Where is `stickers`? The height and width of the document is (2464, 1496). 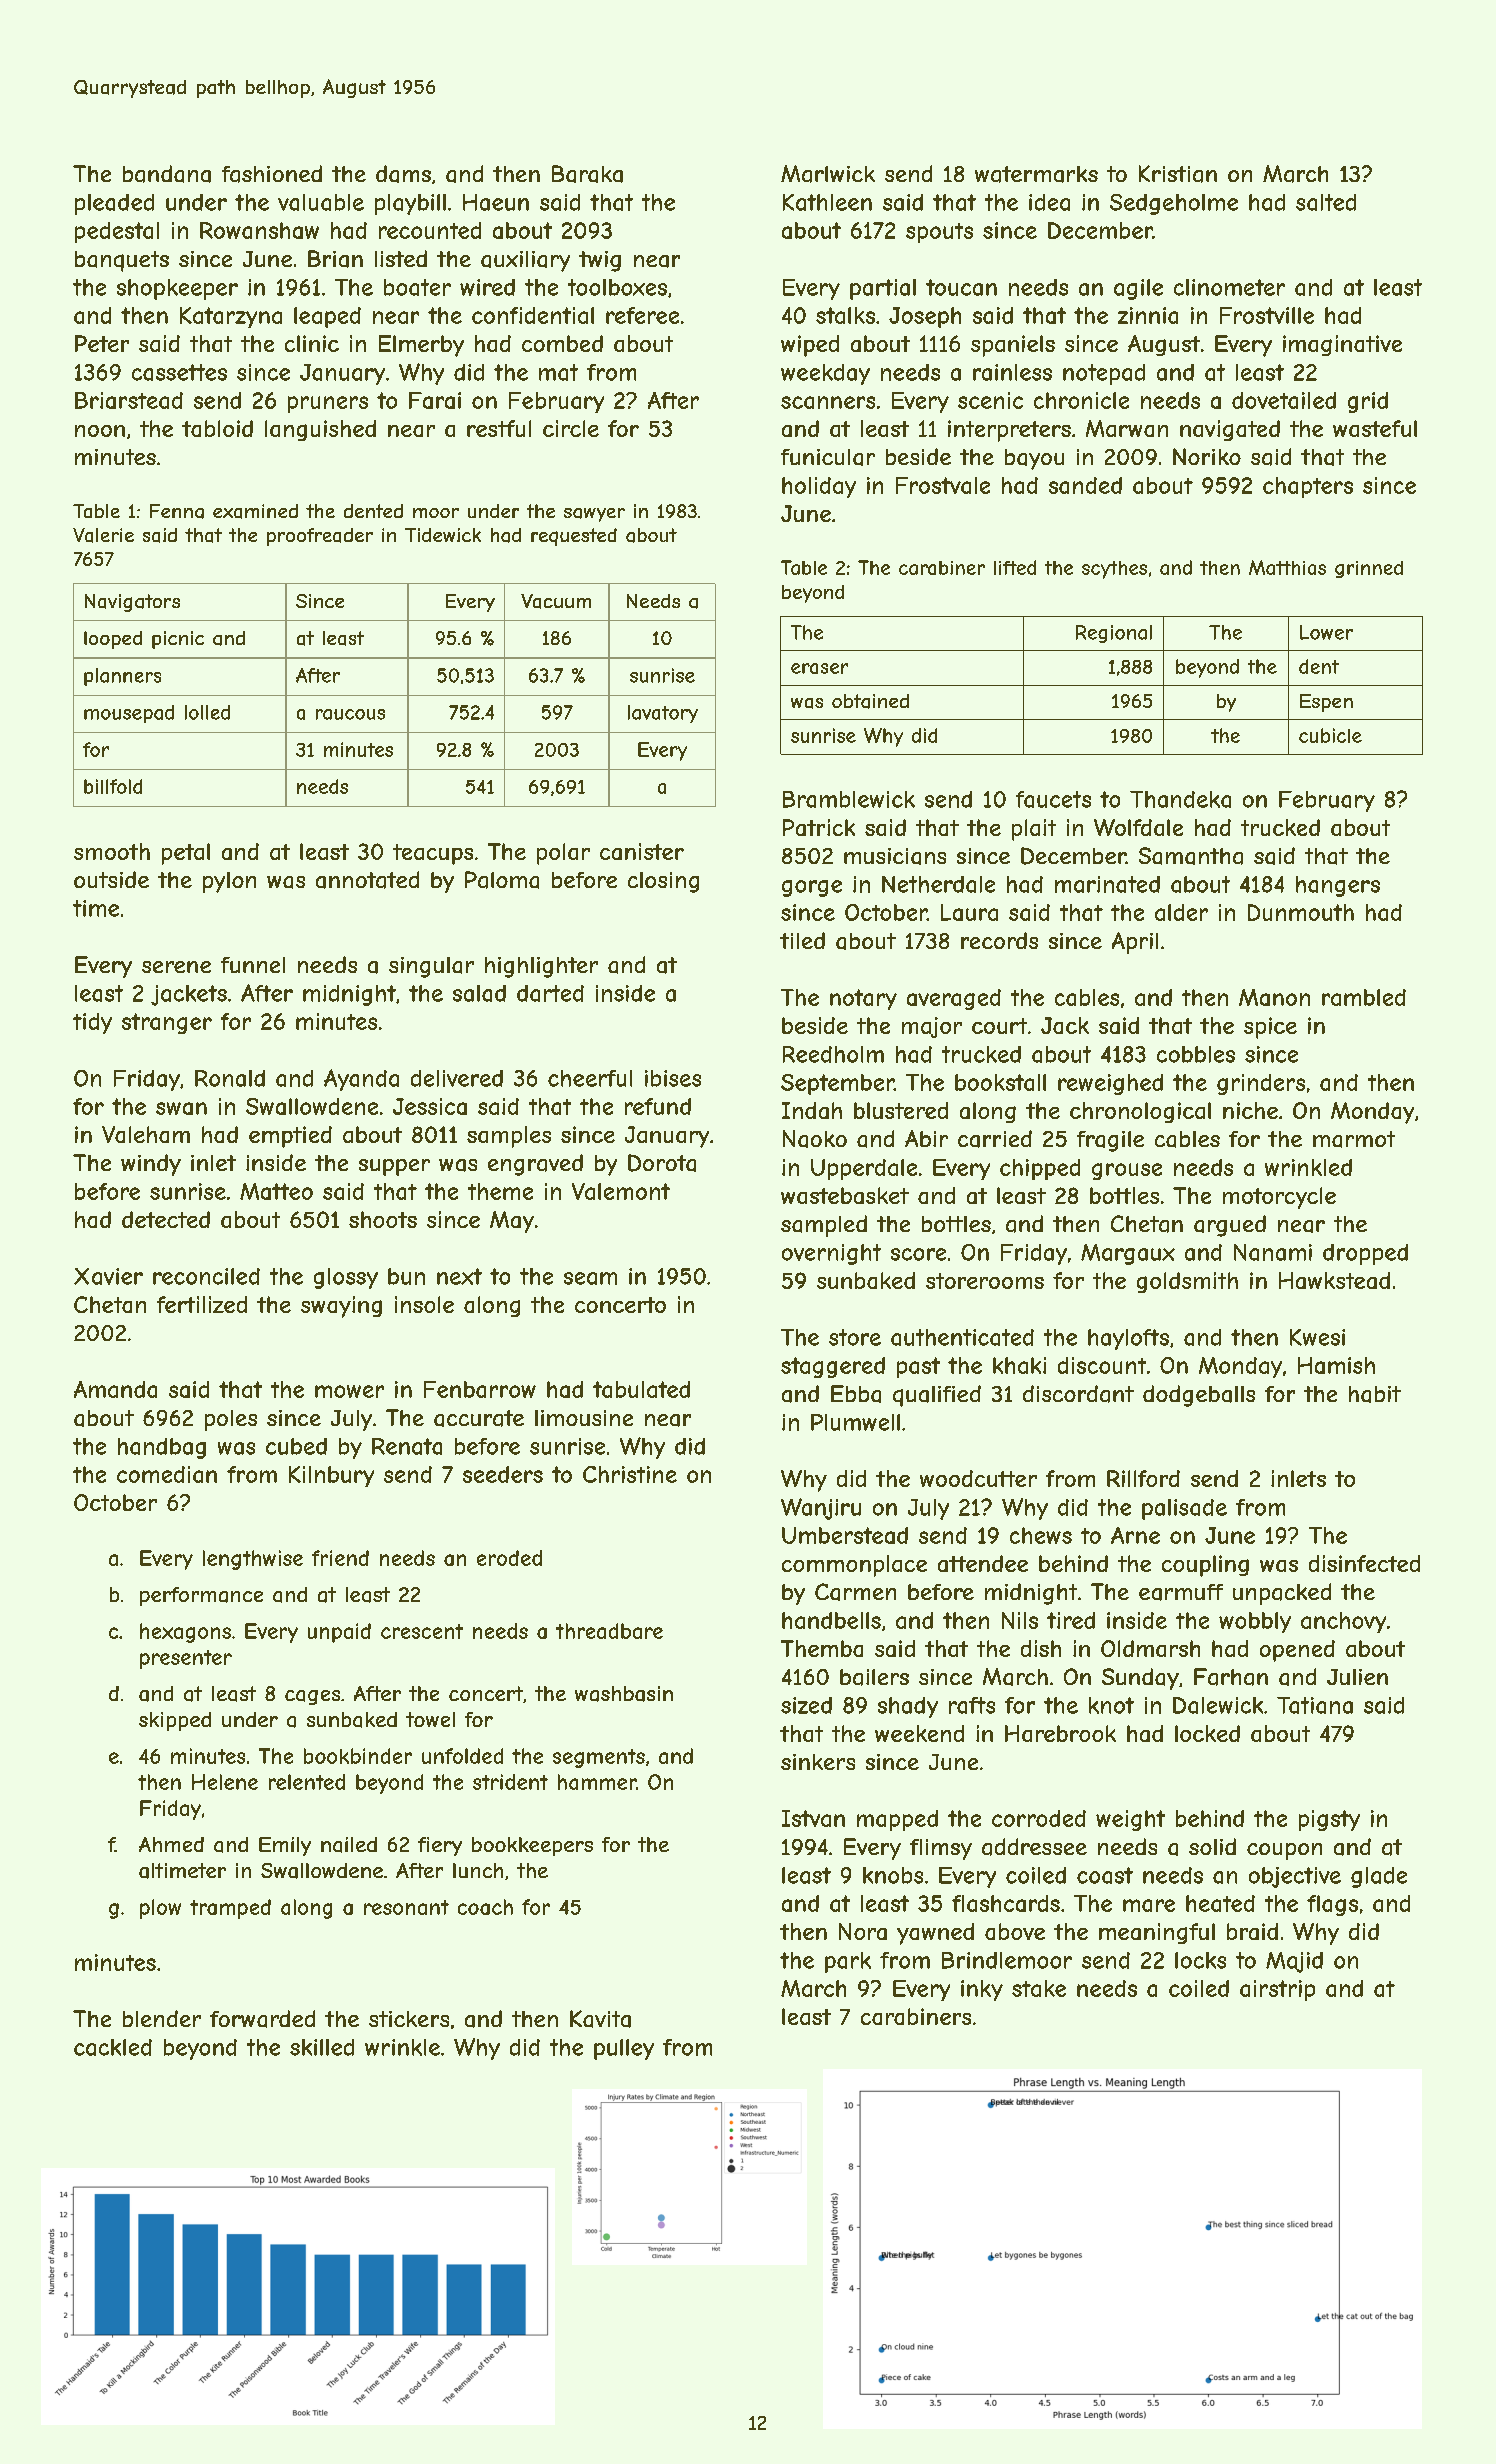 stickers is located at coordinates (409, 2019).
